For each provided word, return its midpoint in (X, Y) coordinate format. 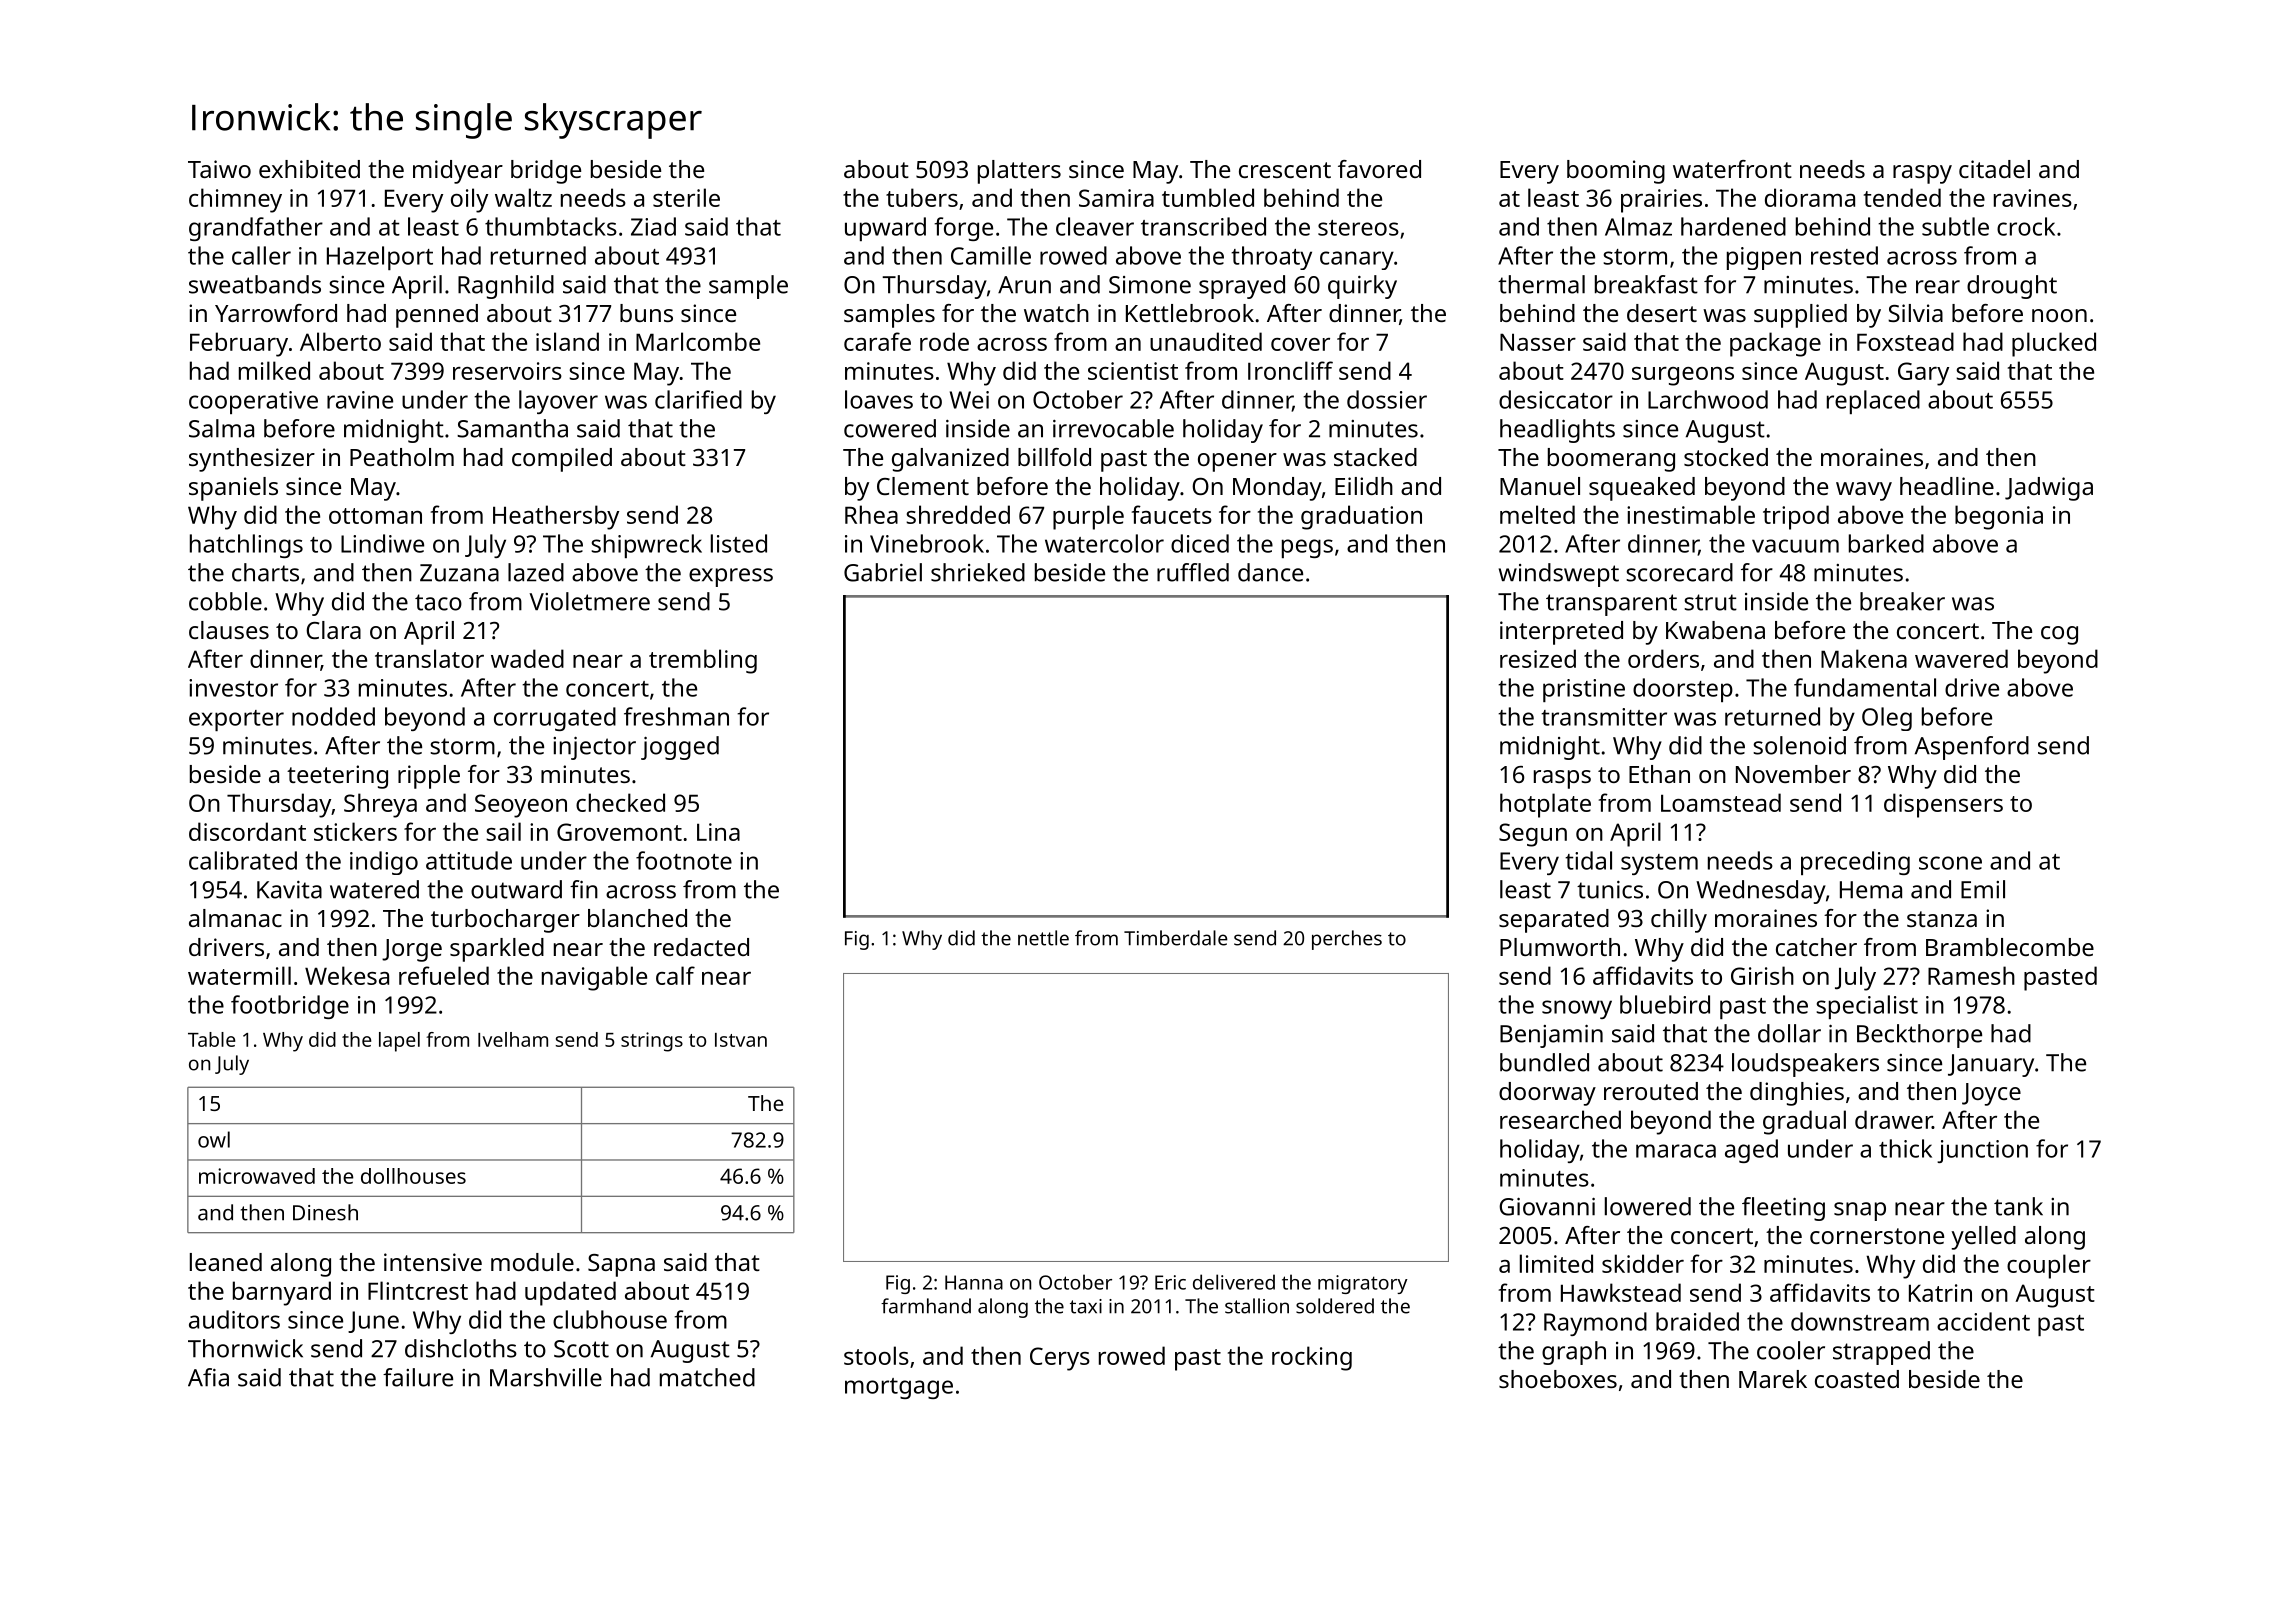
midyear (458, 172)
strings (652, 1042)
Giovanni (1547, 1207)
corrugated (555, 719)
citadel (1994, 169)
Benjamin (1551, 1036)
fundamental (1865, 687)
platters (1019, 172)
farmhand (926, 1306)
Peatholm (402, 457)
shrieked (978, 572)
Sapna (621, 1265)
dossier (1387, 399)
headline (1947, 486)
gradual (1804, 1122)
